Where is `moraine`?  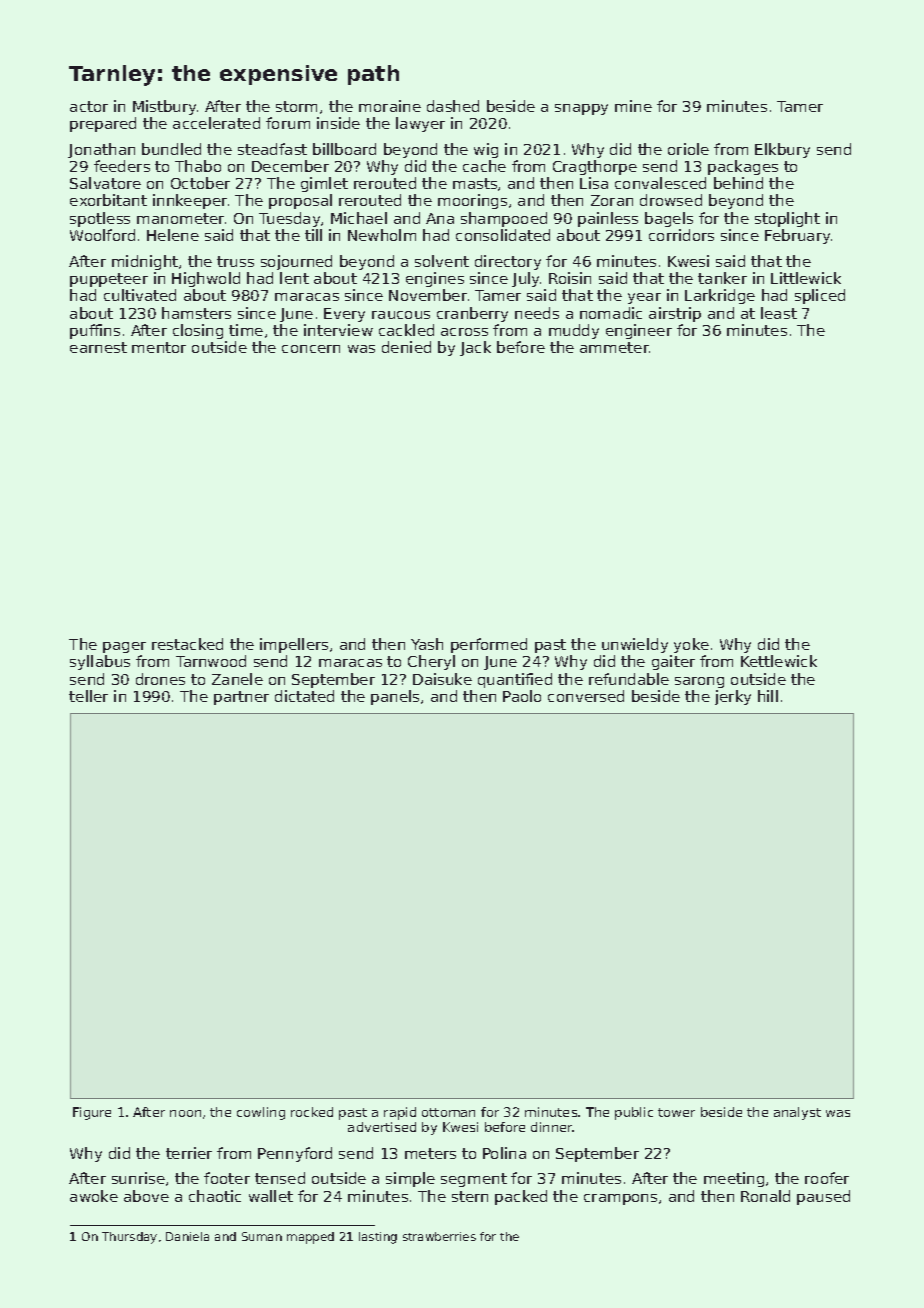
moraine is located at coordinates (390, 106).
